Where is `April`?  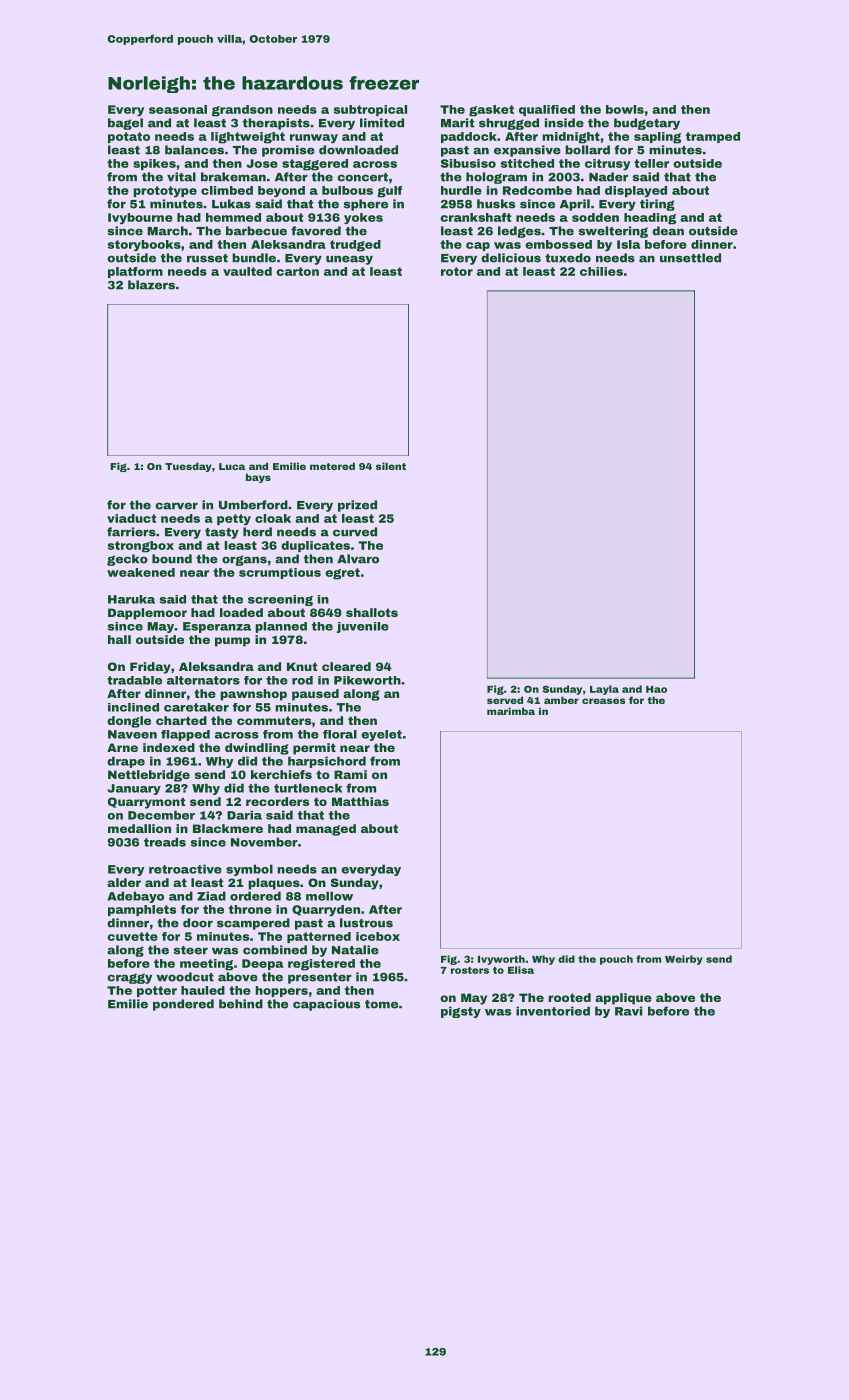
April is located at coordinates (575, 205).
